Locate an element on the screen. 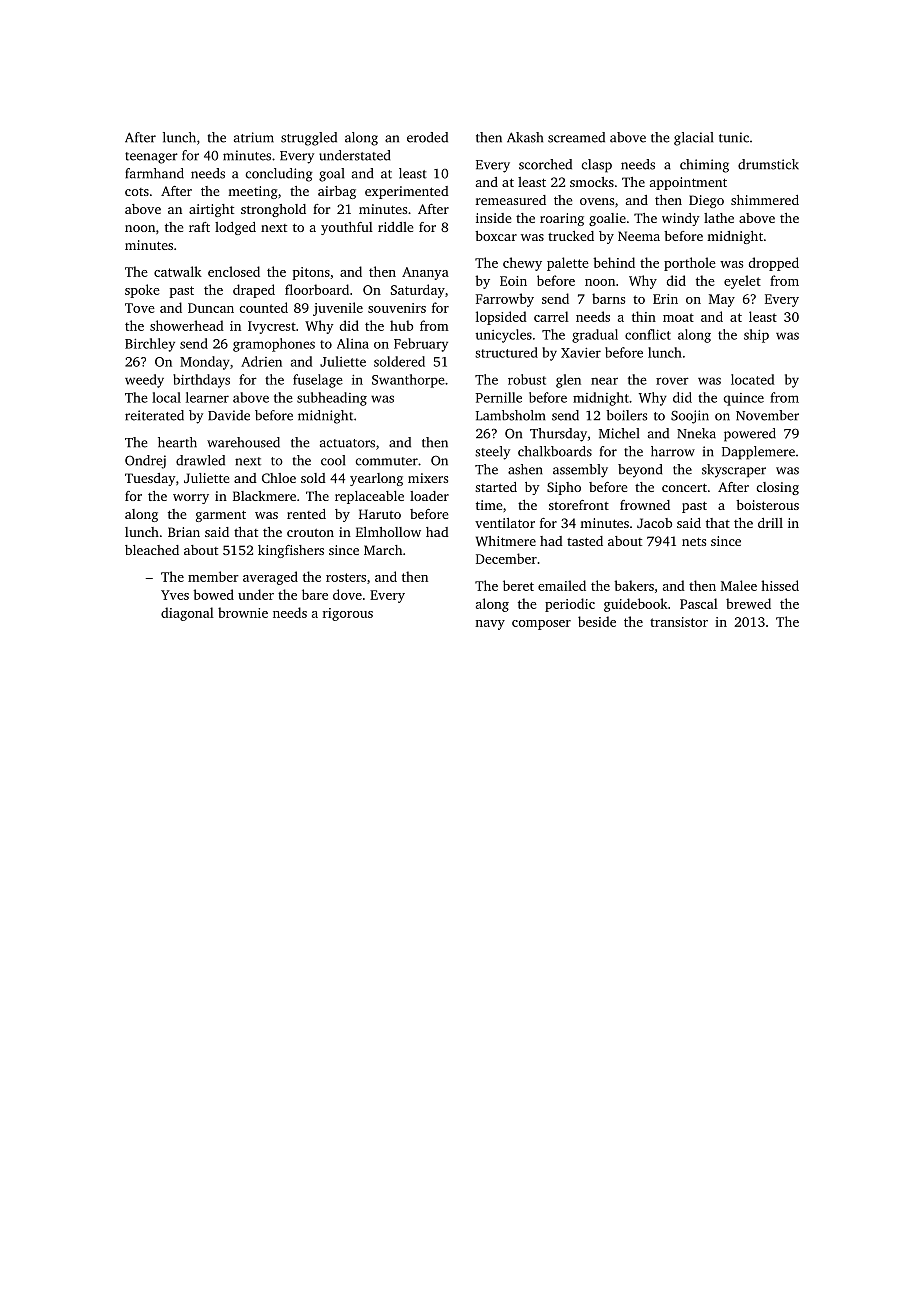  drumstick is located at coordinates (768, 164).
